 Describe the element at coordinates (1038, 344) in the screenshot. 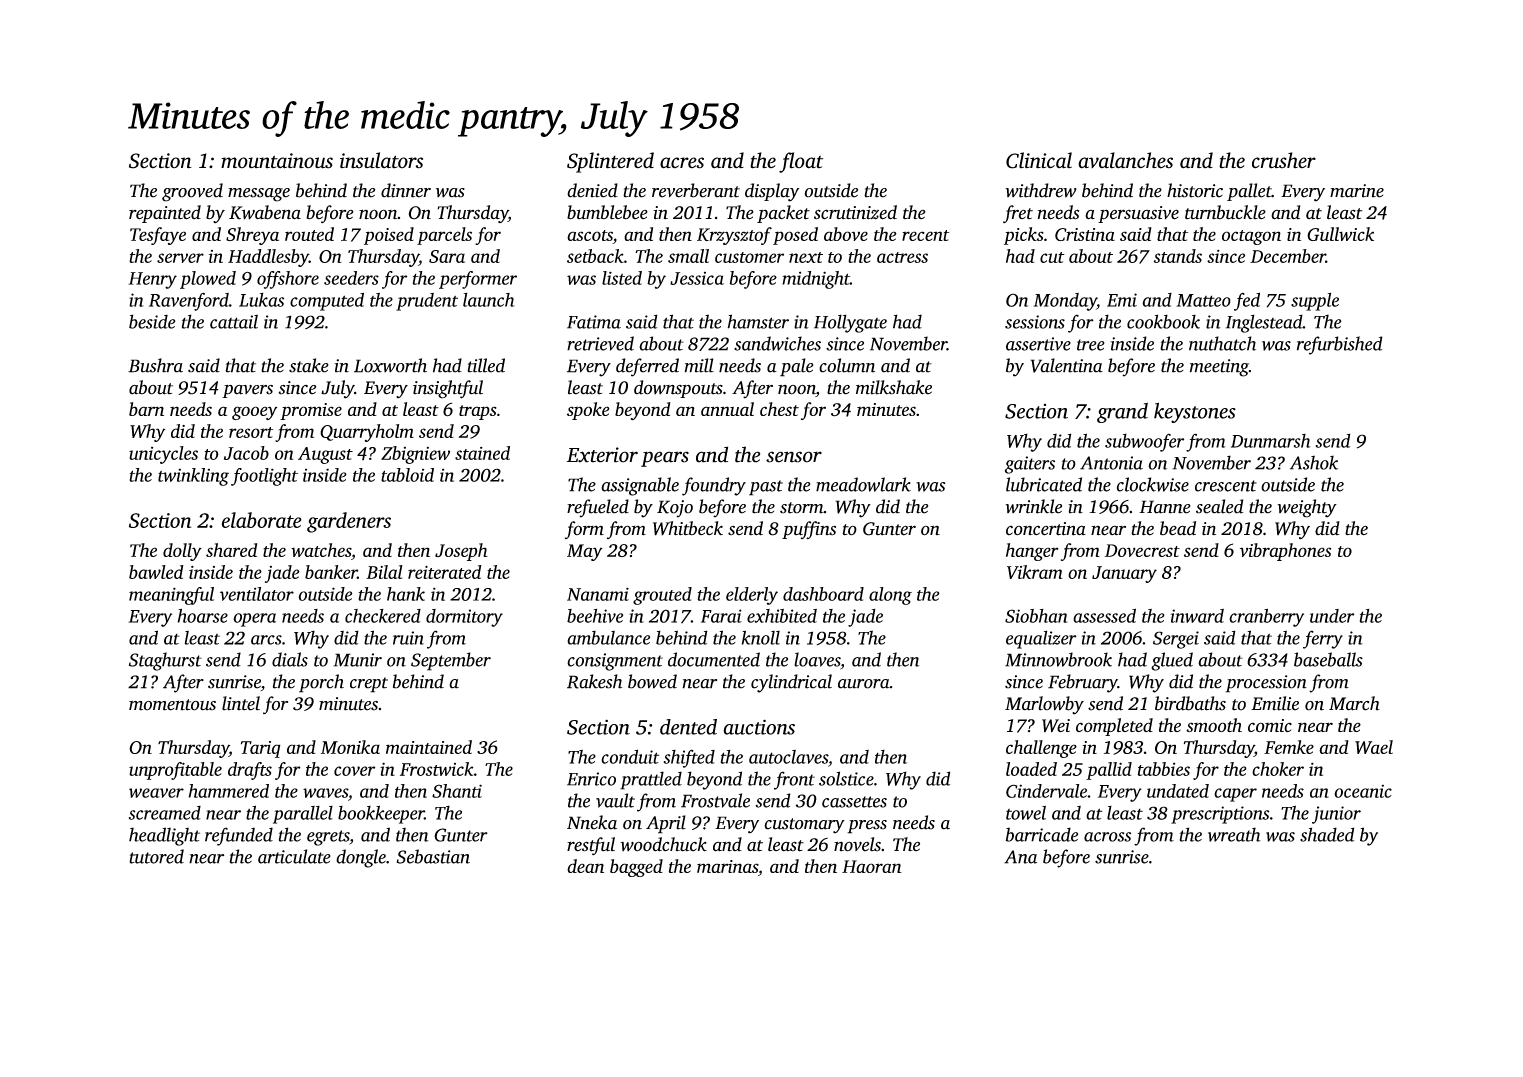

I see `assertive` at that location.
